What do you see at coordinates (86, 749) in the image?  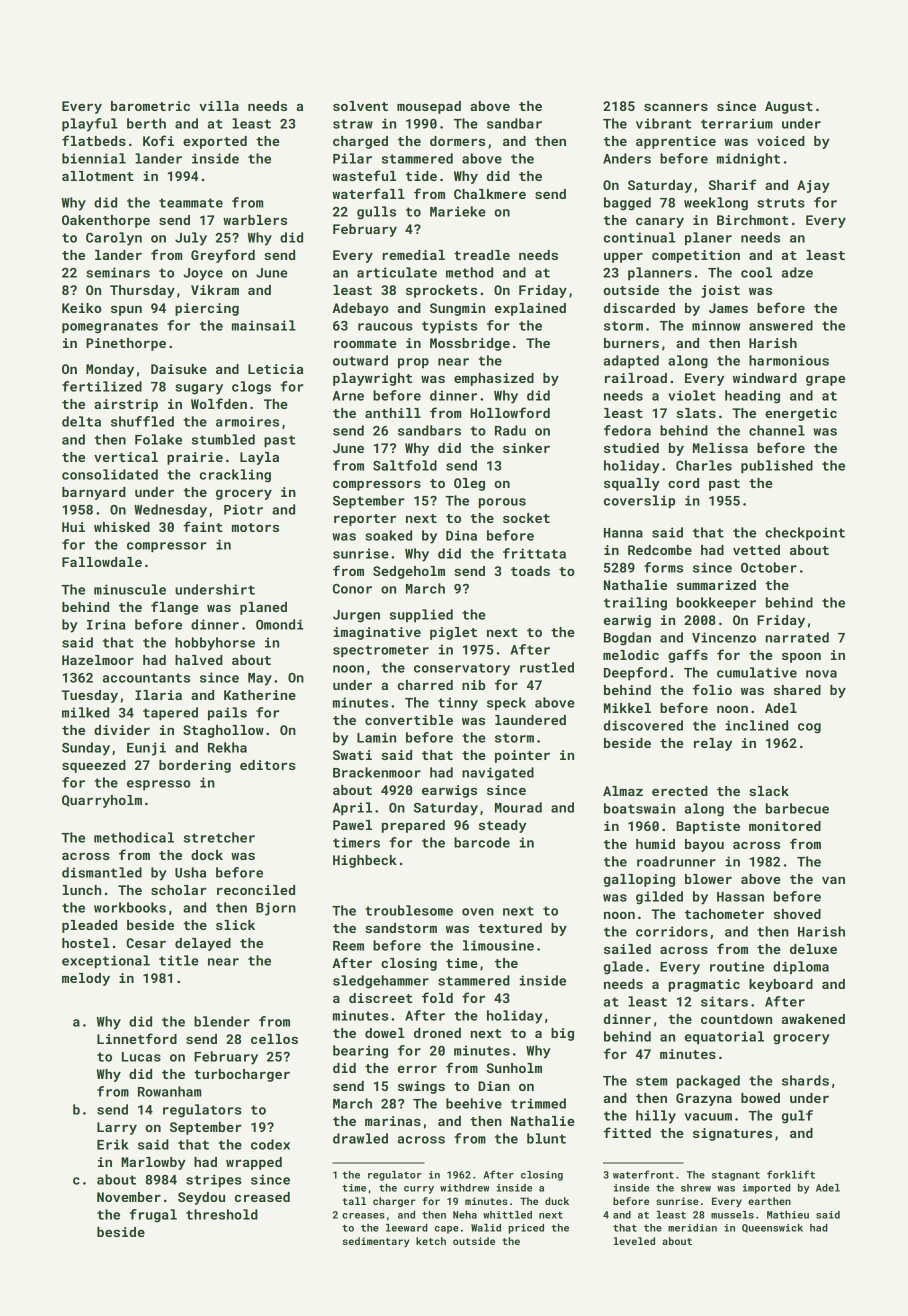 I see `Sunday` at bounding box center [86, 749].
